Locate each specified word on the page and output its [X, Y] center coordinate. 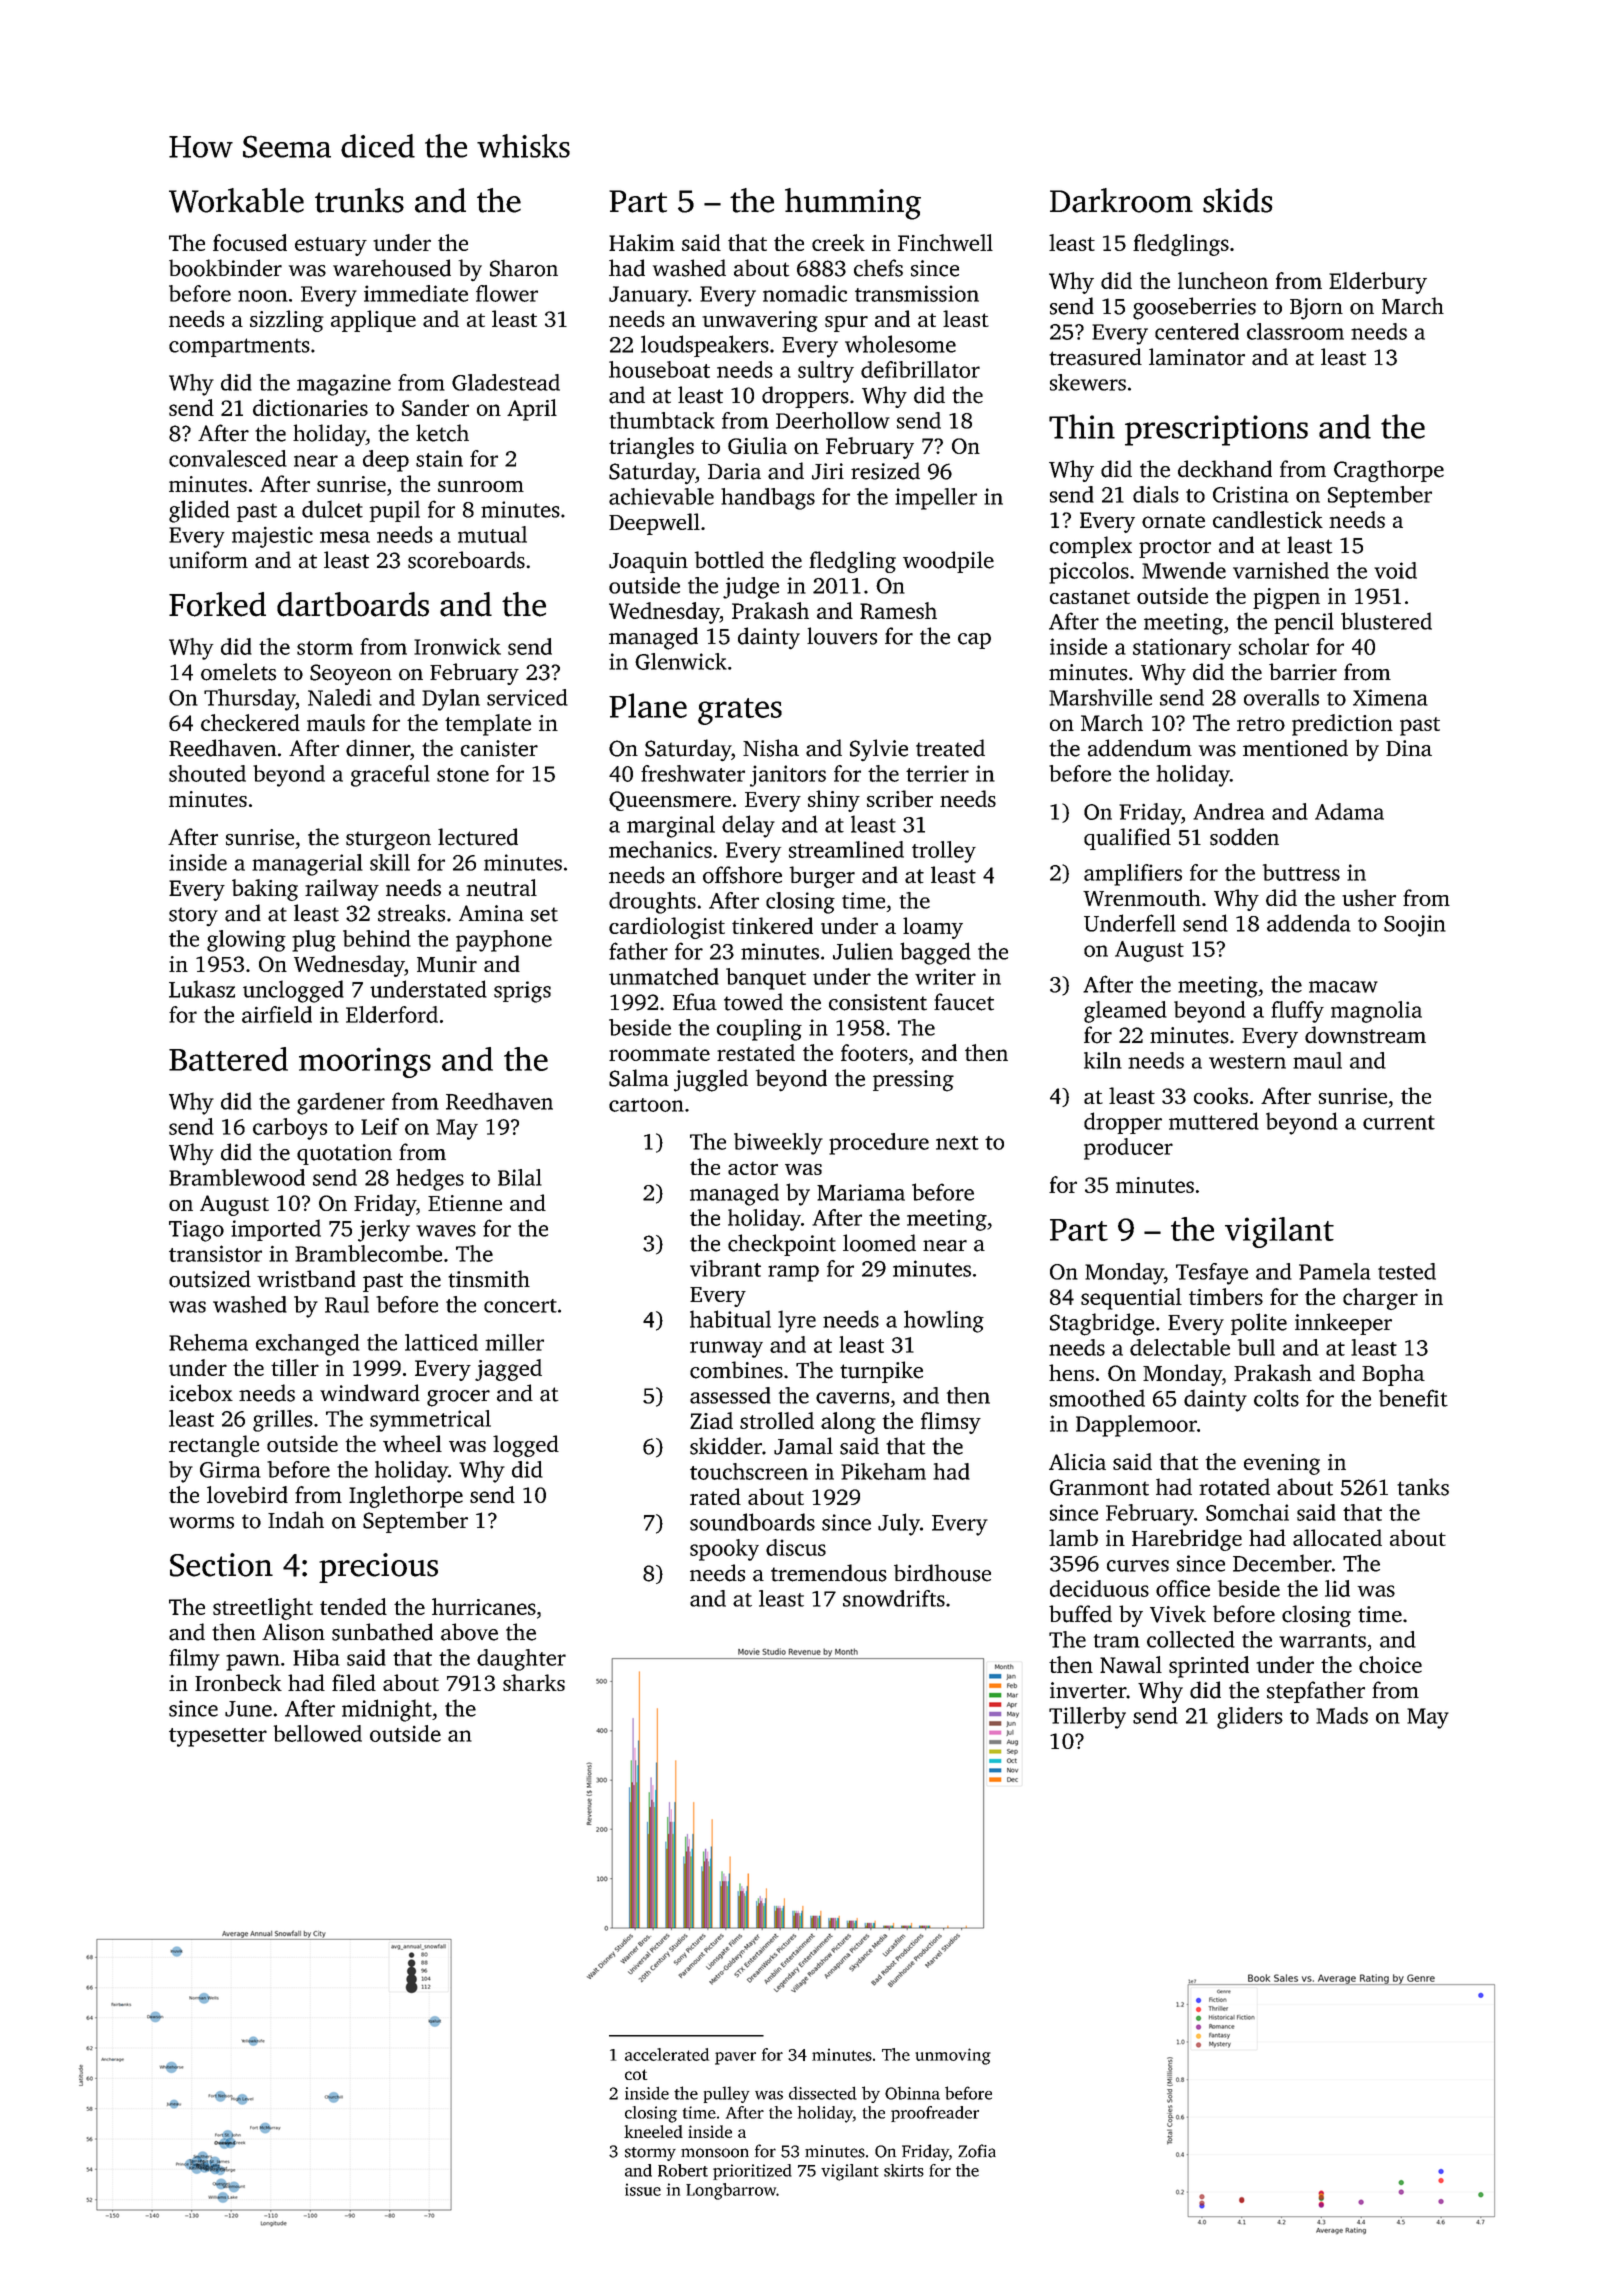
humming [853, 204]
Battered [228, 1059]
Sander [435, 407]
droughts [652, 903]
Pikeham [883, 1471]
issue [643, 2189]
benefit [1413, 1398]
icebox [201, 1393]
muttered [1214, 1121]
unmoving [953, 2056]
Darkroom [1121, 200]
